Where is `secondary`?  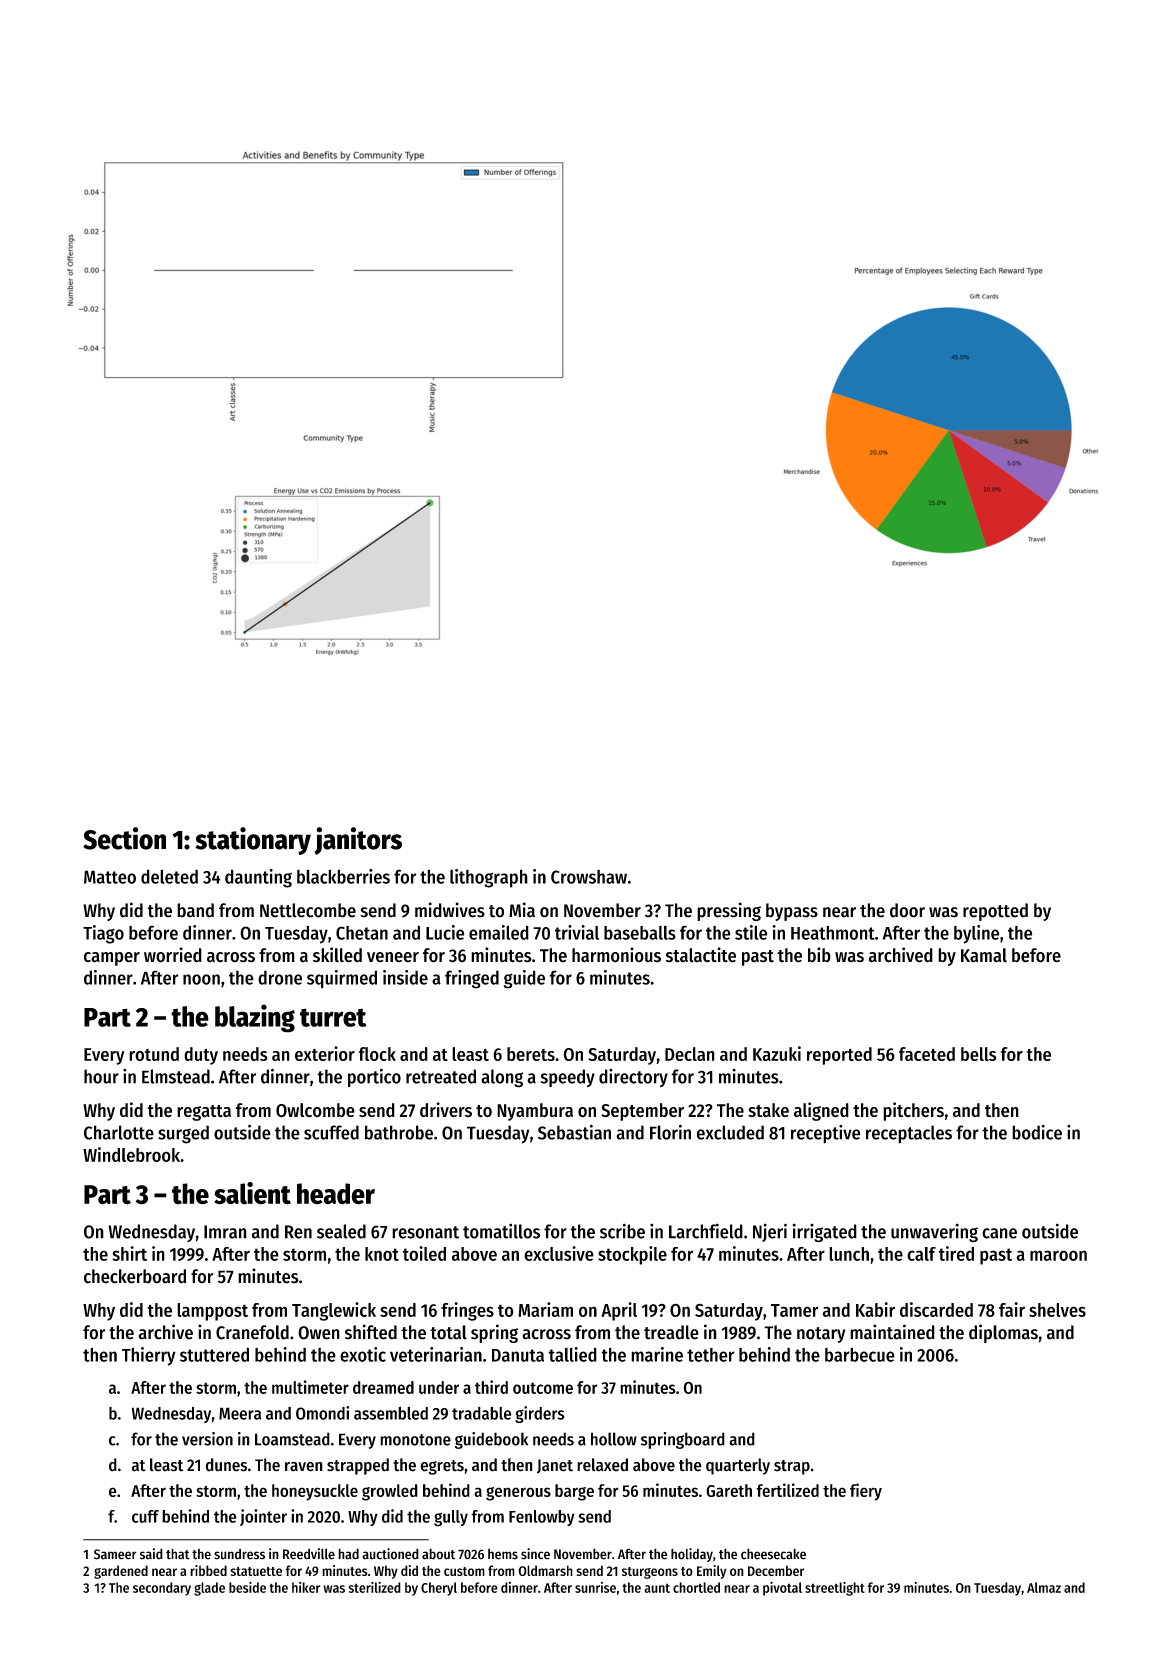
secondary is located at coordinates (162, 1589).
